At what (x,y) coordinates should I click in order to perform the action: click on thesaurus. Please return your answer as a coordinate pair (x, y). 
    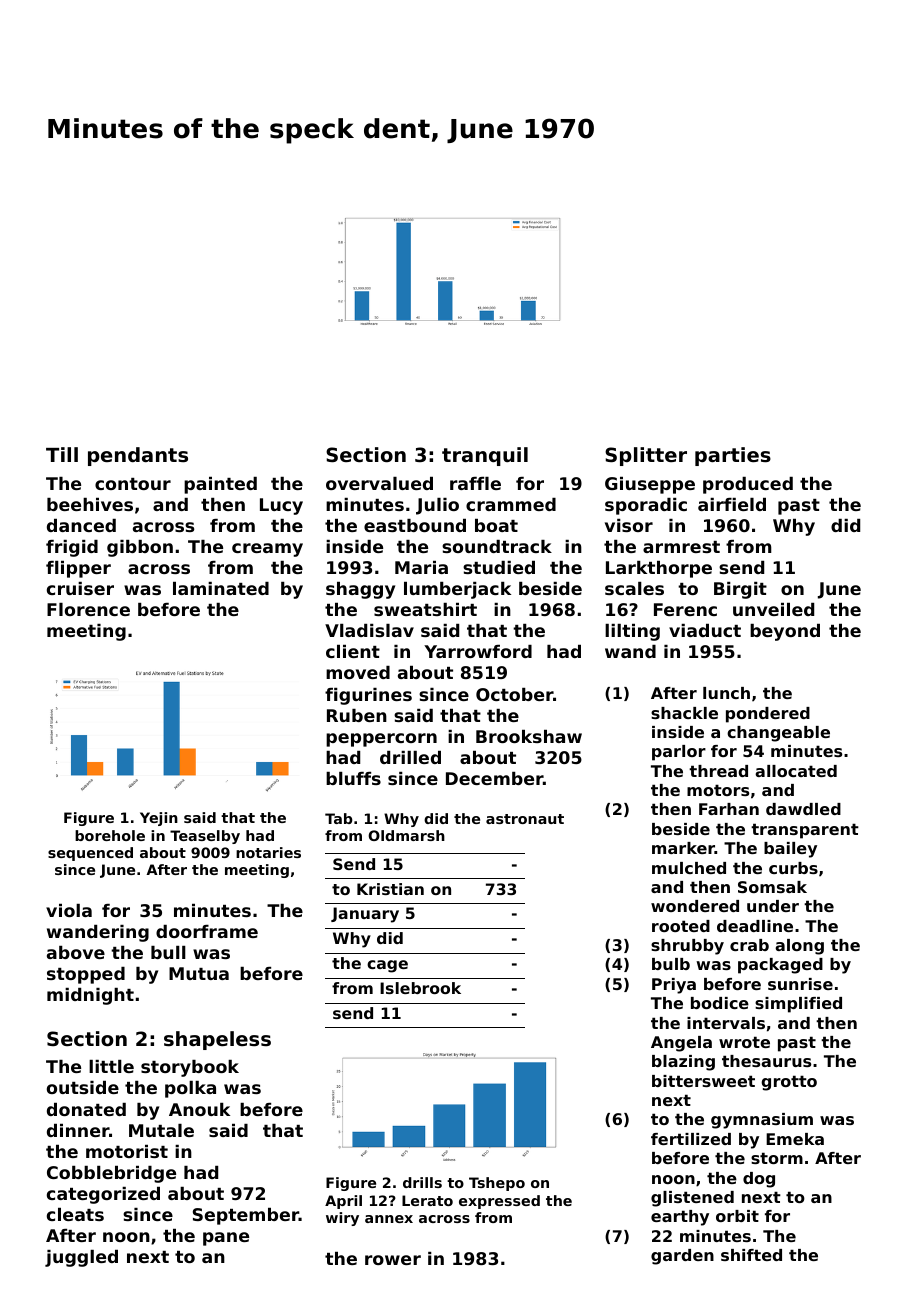
    Looking at the image, I should click on (766, 1061).
